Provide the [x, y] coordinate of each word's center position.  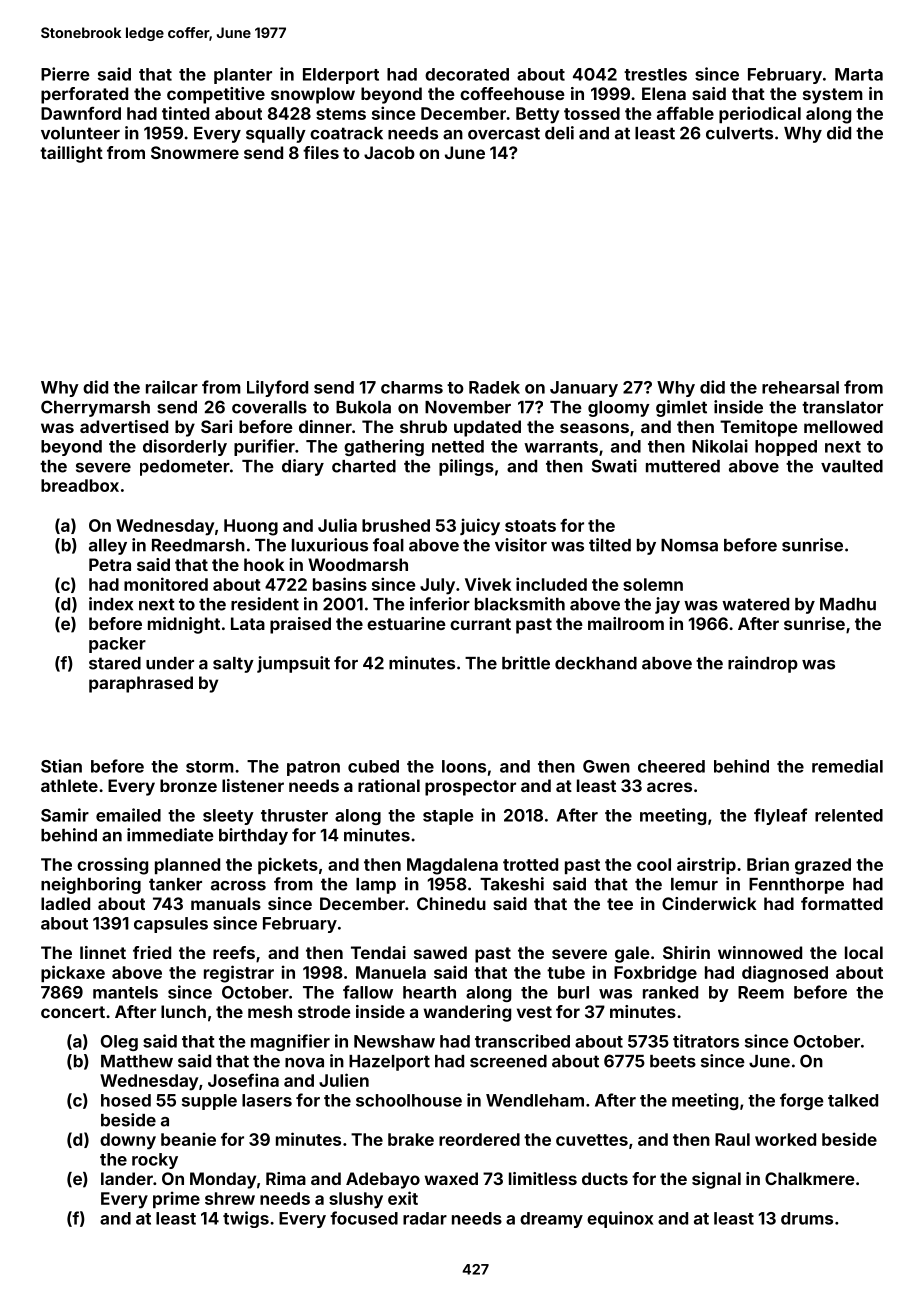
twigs [246, 1219]
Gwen [606, 766]
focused [364, 1218]
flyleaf [780, 816]
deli [559, 133]
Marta [859, 74]
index [111, 604]
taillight [71, 154]
